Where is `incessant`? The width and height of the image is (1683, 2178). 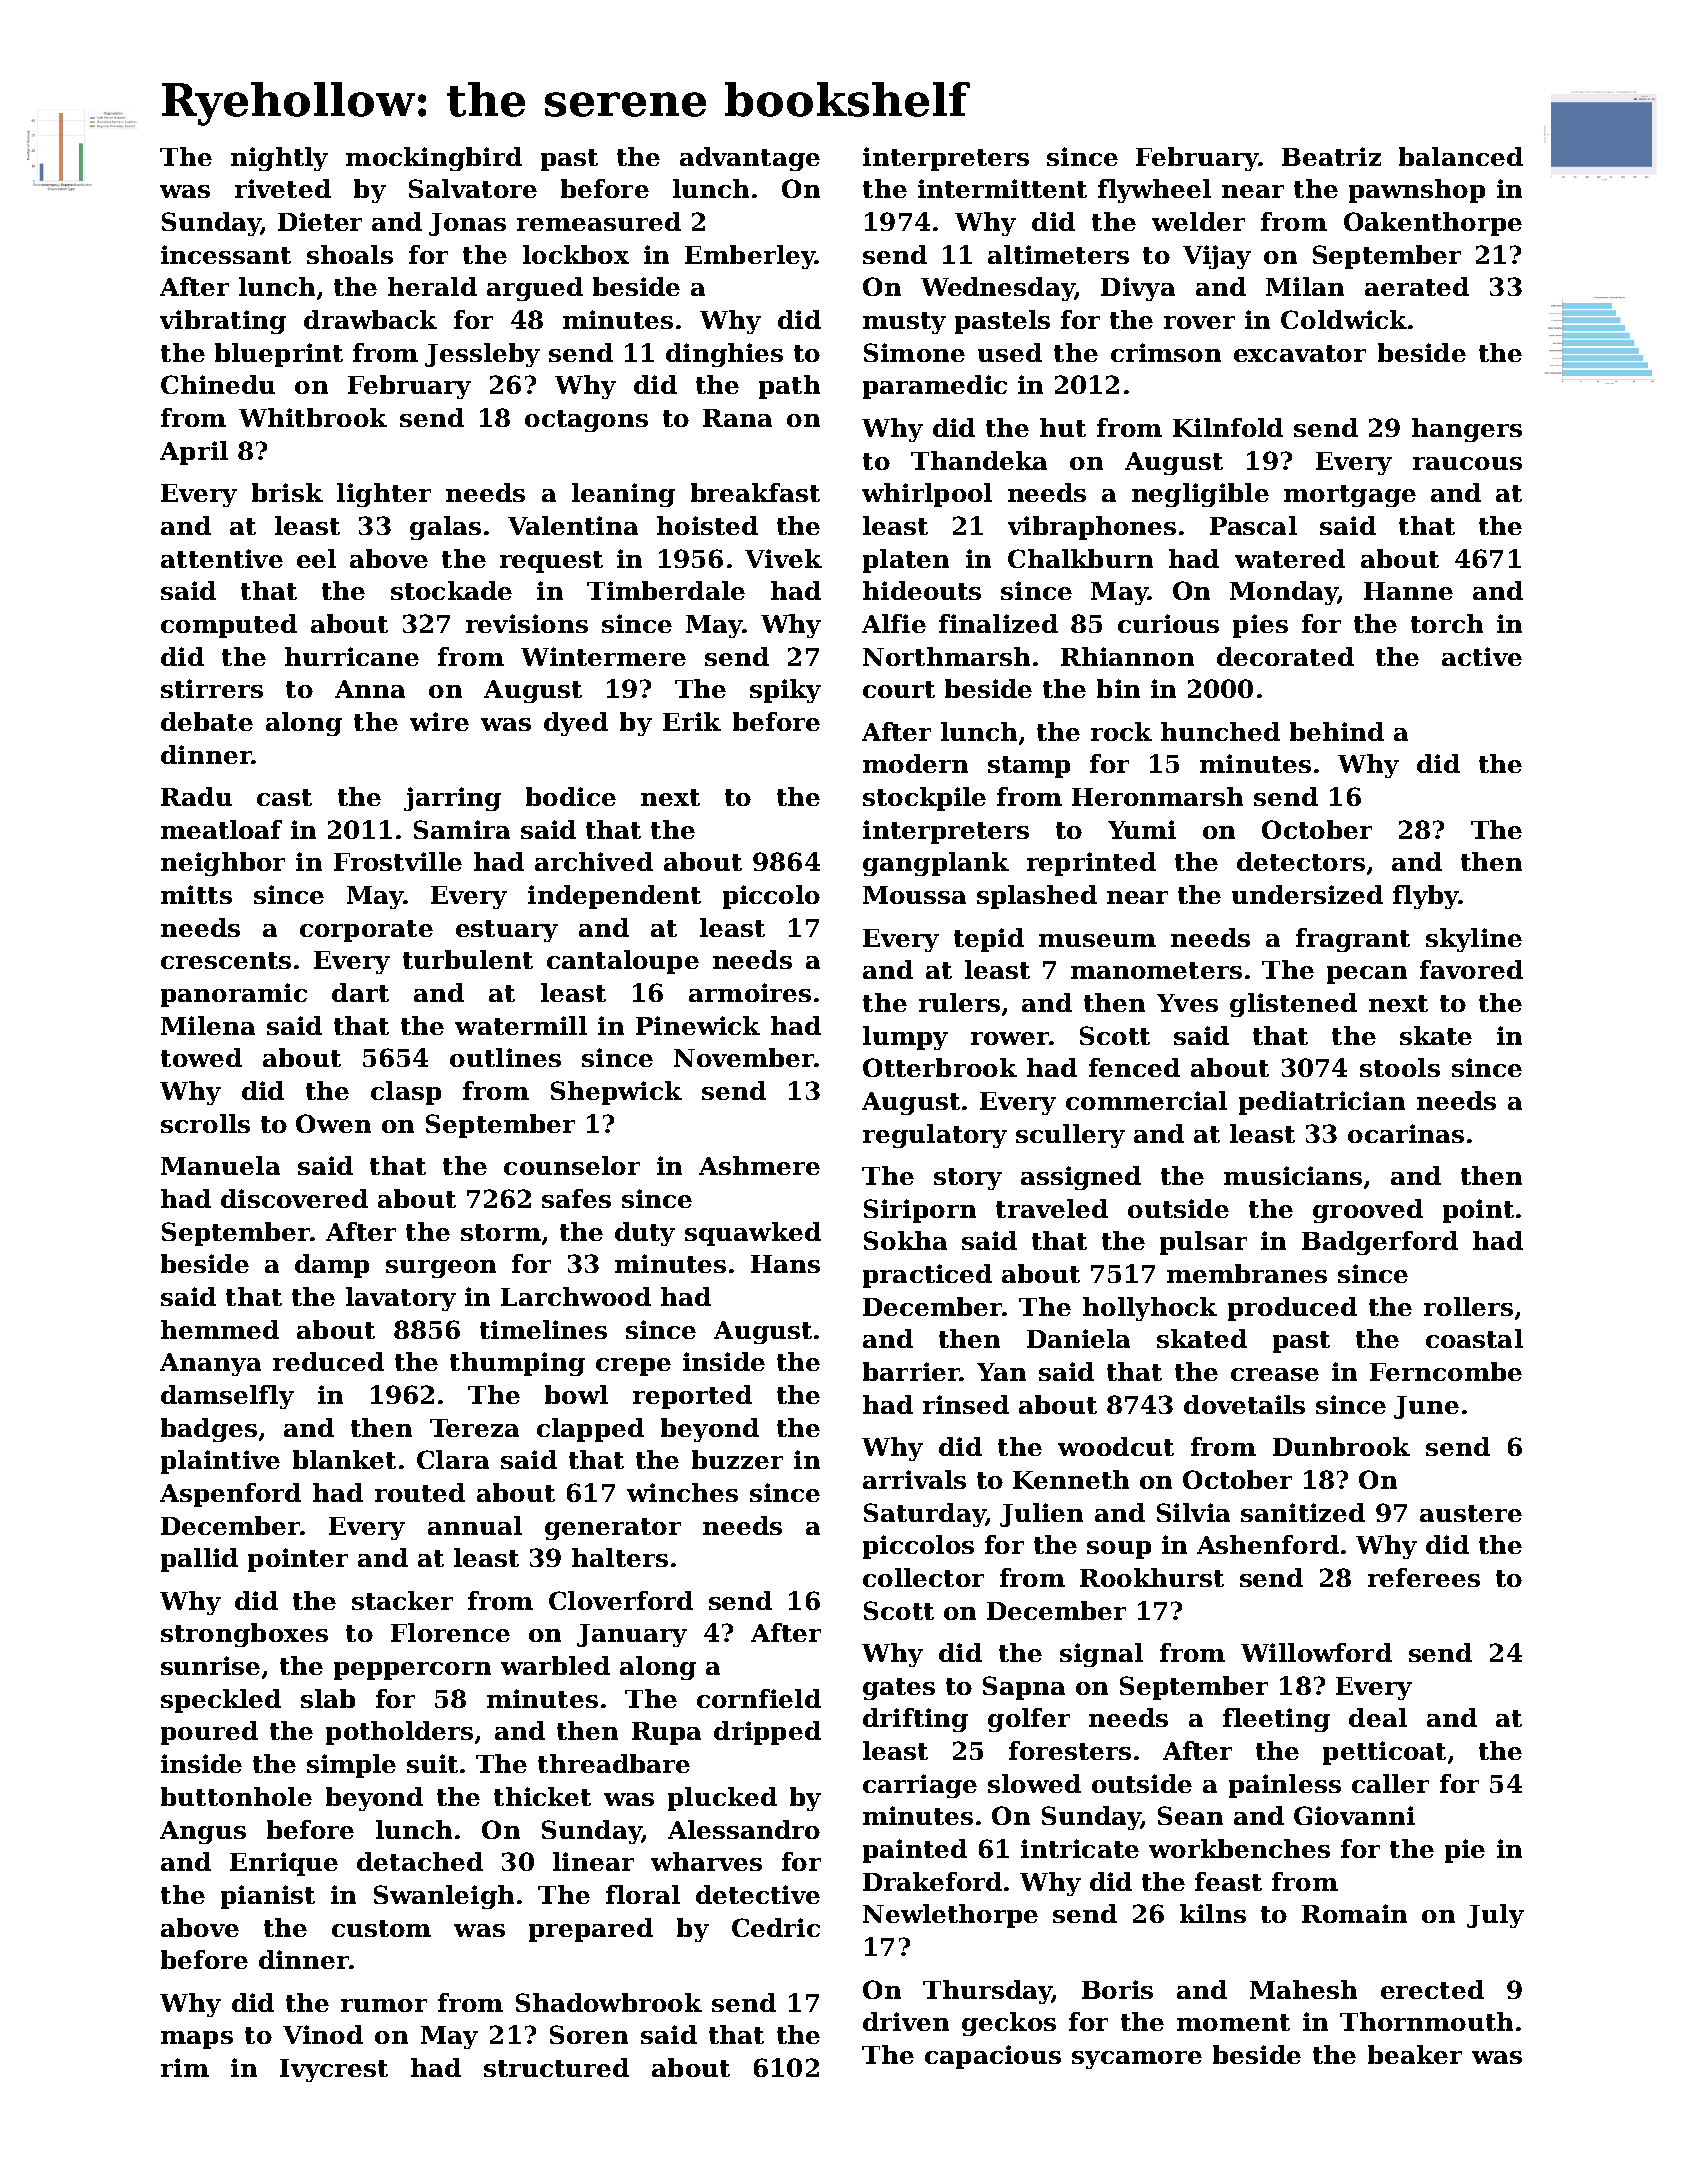 incessant is located at coordinates (226, 254).
